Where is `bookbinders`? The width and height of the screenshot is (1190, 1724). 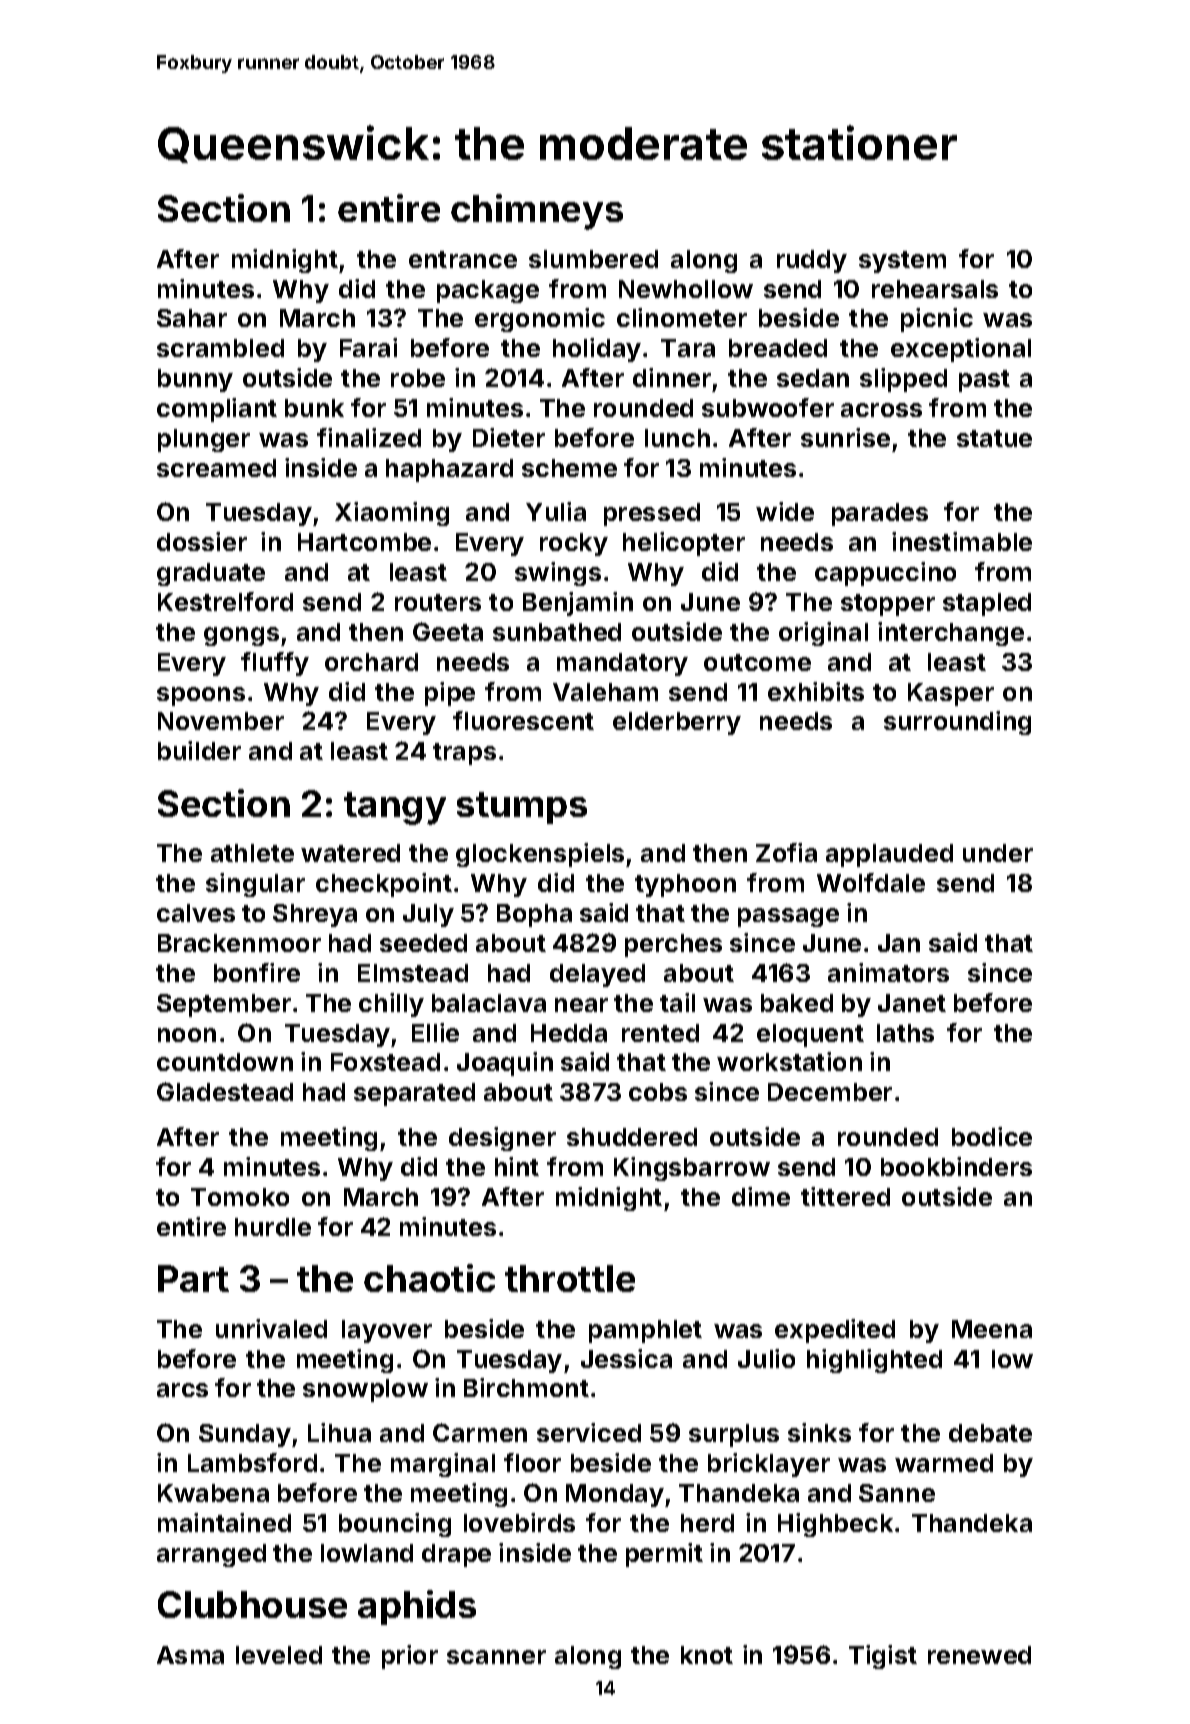
bookbinders is located at coordinates (956, 1166).
